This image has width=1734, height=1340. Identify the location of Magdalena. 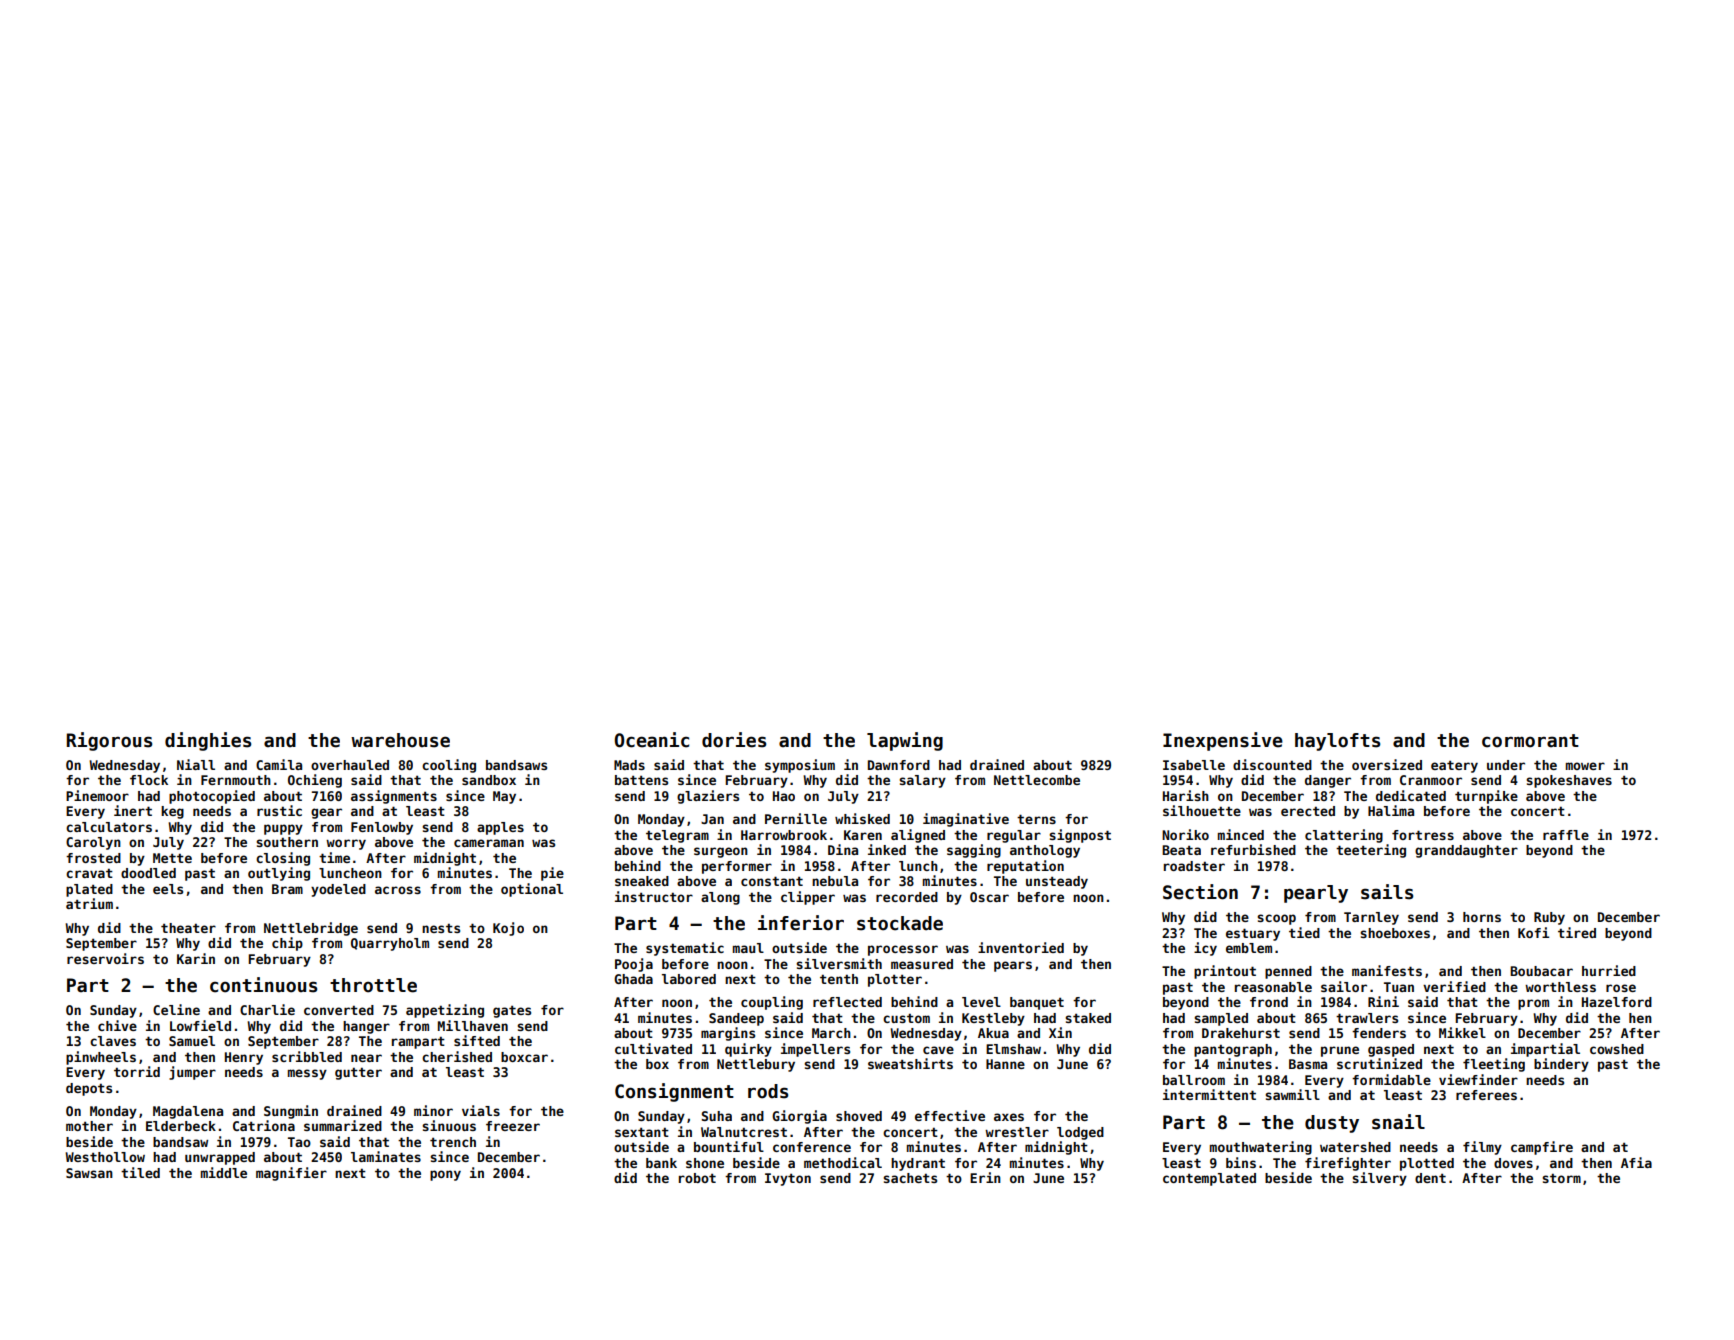
(188, 1112).
